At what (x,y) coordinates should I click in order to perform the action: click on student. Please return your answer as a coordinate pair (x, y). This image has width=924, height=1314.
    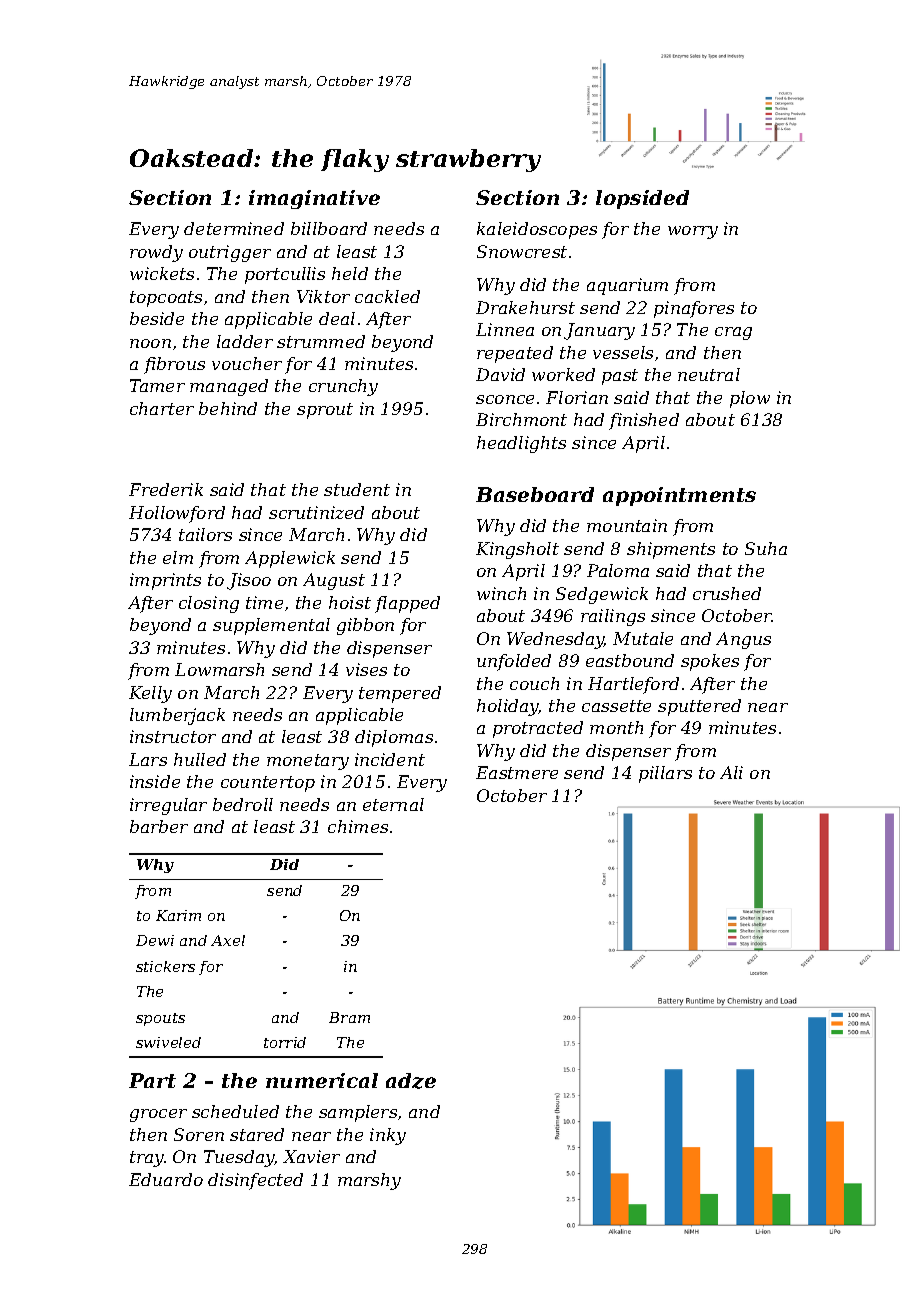
    Looking at the image, I should click on (357, 489).
